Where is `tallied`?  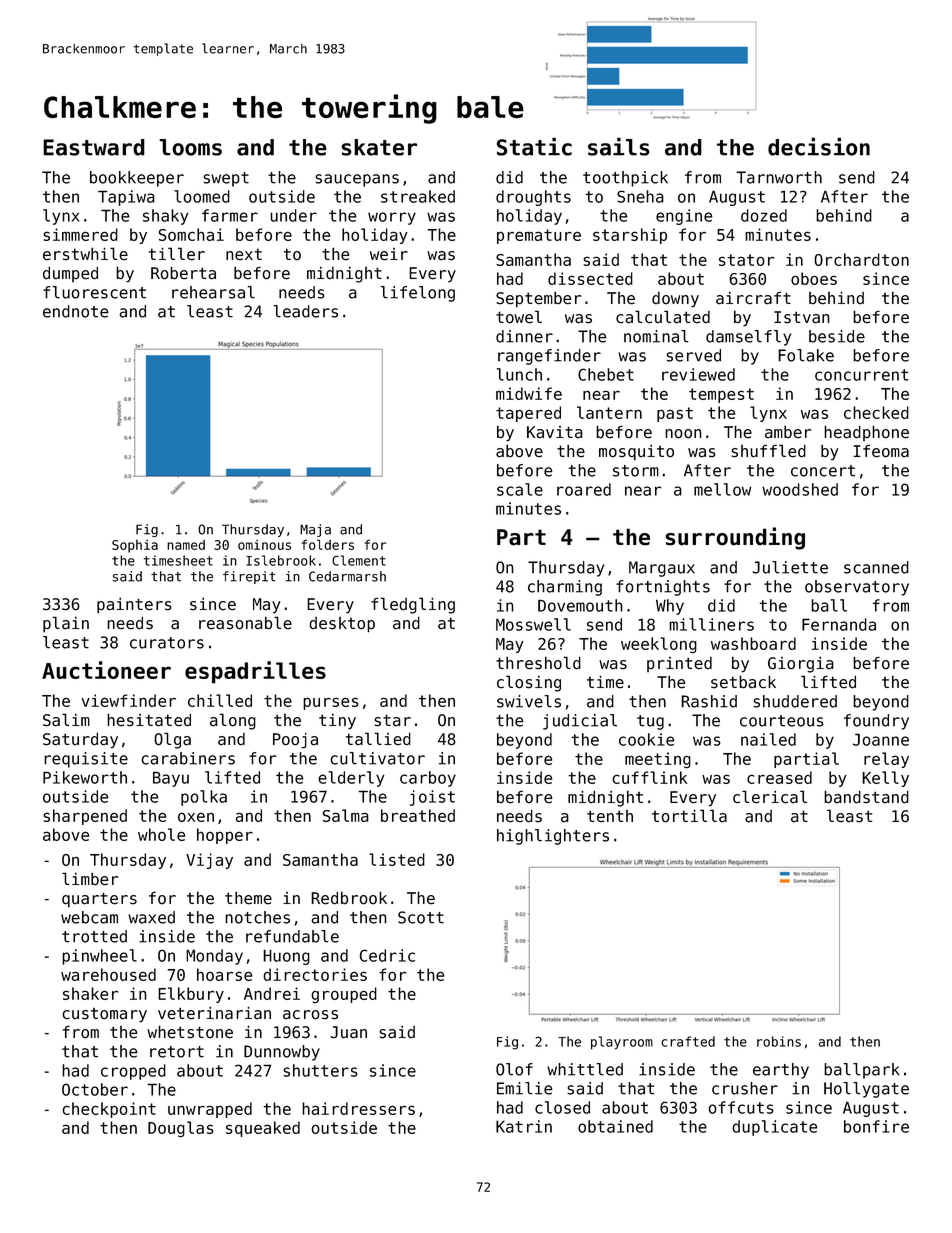 tallied is located at coordinates (378, 739).
